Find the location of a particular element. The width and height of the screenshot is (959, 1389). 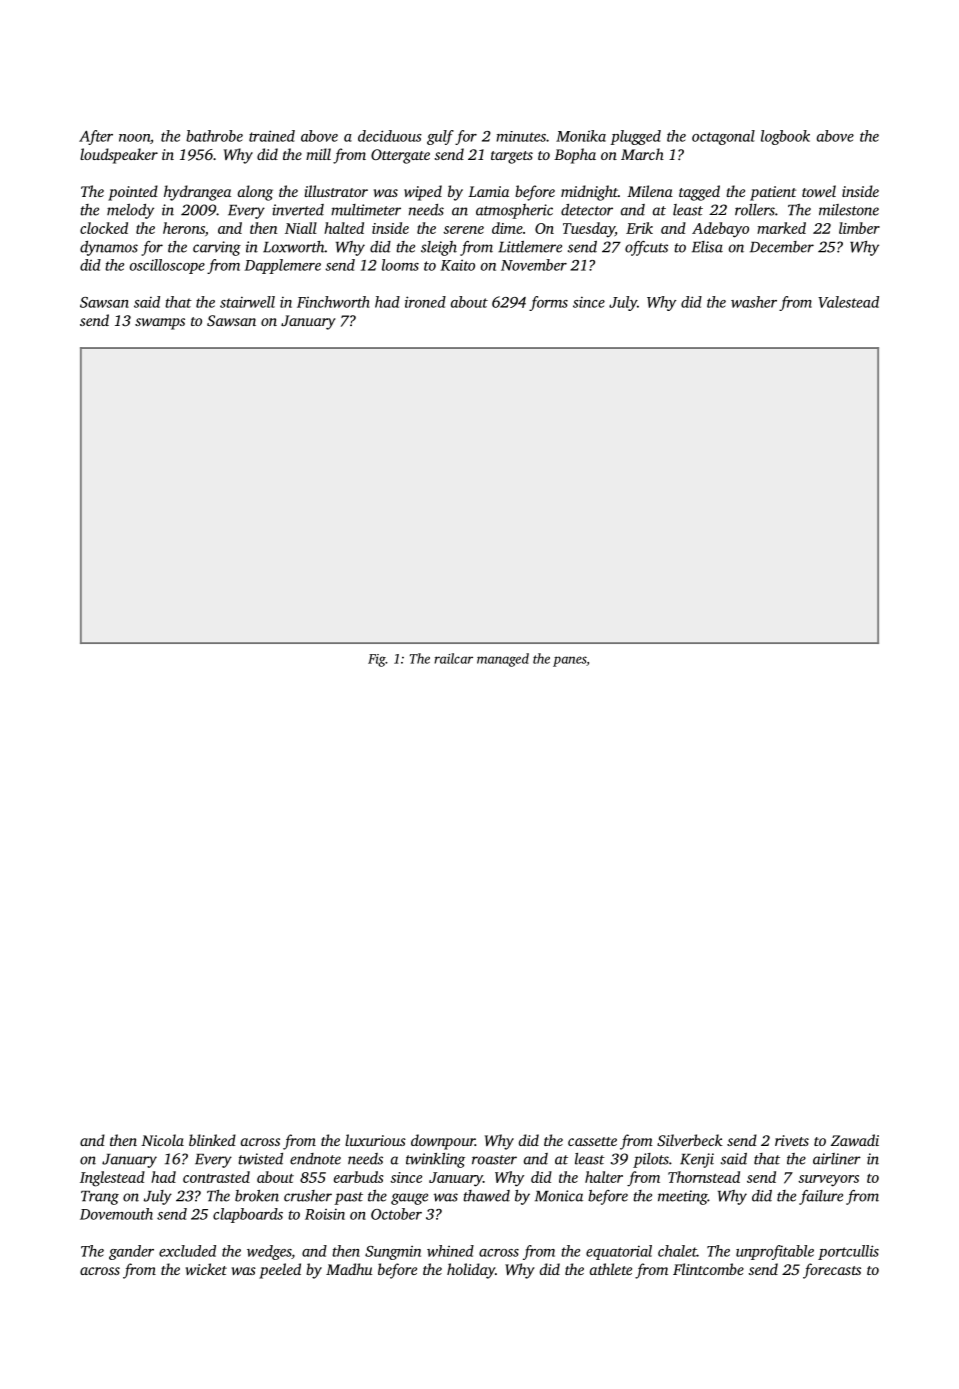

railcar is located at coordinates (453, 658).
